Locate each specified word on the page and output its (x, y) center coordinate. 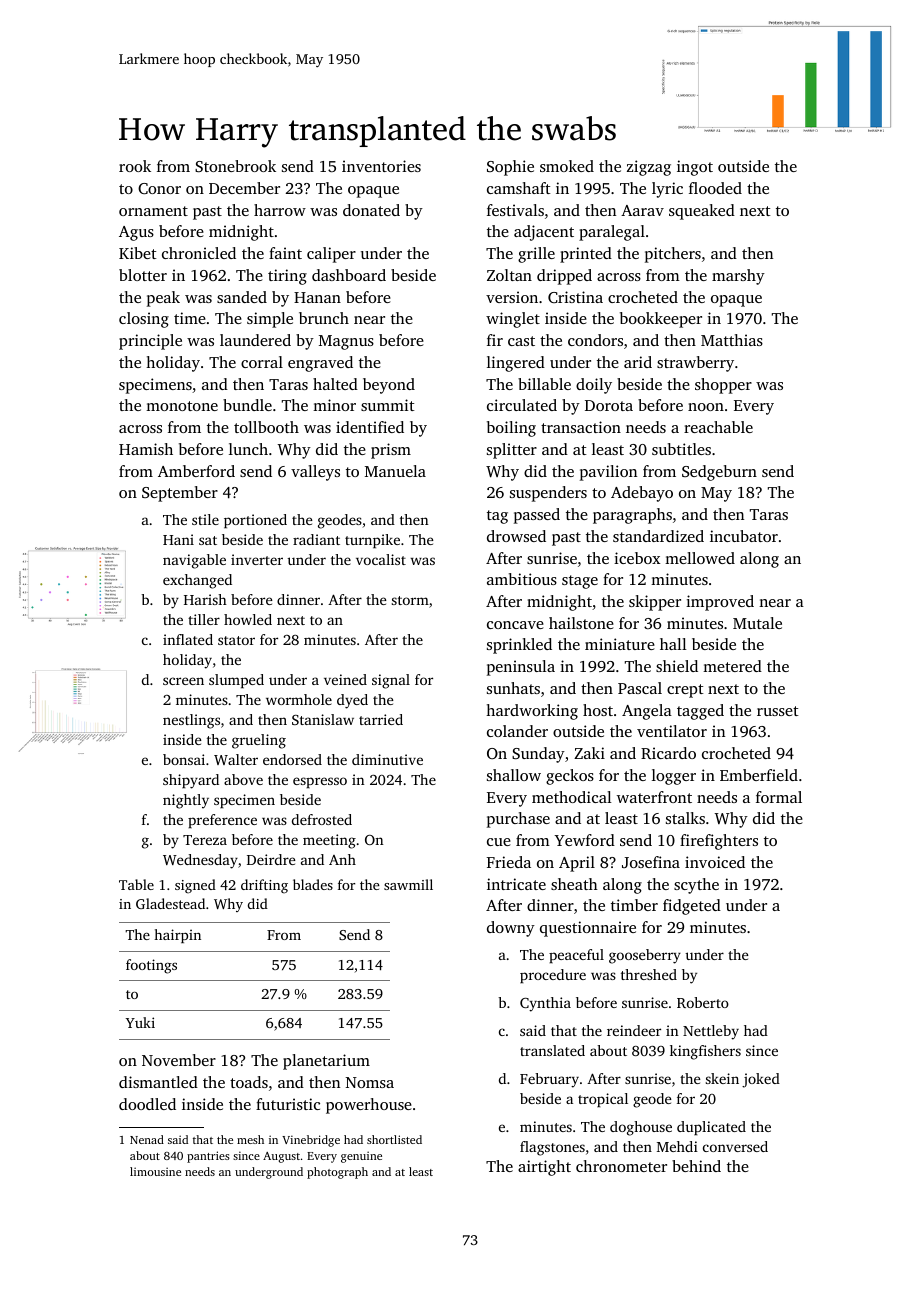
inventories (381, 166)
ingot (695, 168)
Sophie (510, 168)
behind (696, 1166)
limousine (155, 1171)
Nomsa (370, 1082)
